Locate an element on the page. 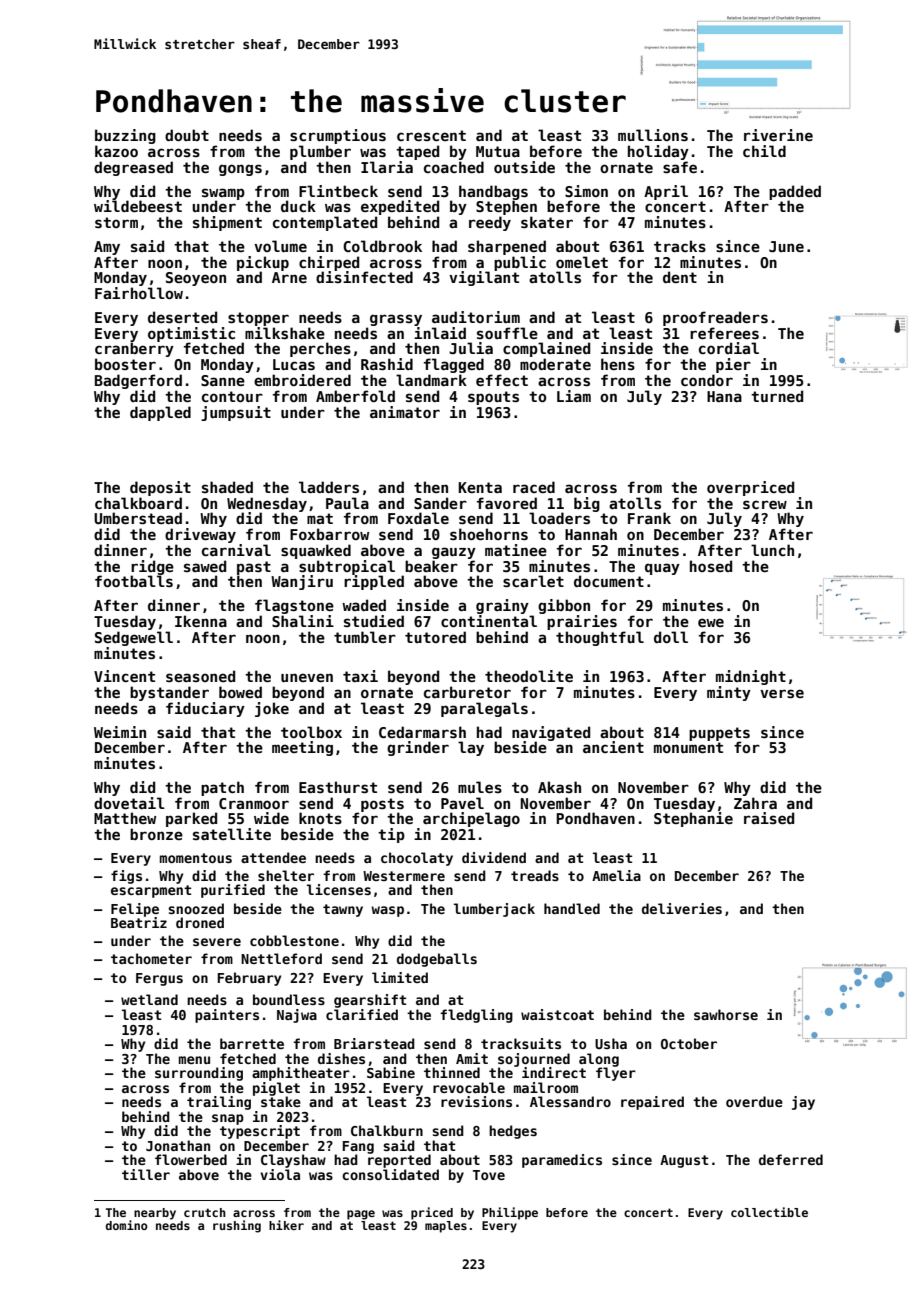 The height and width of the page is (1308, 924). hiker is located at coordinates (286, 1225).
